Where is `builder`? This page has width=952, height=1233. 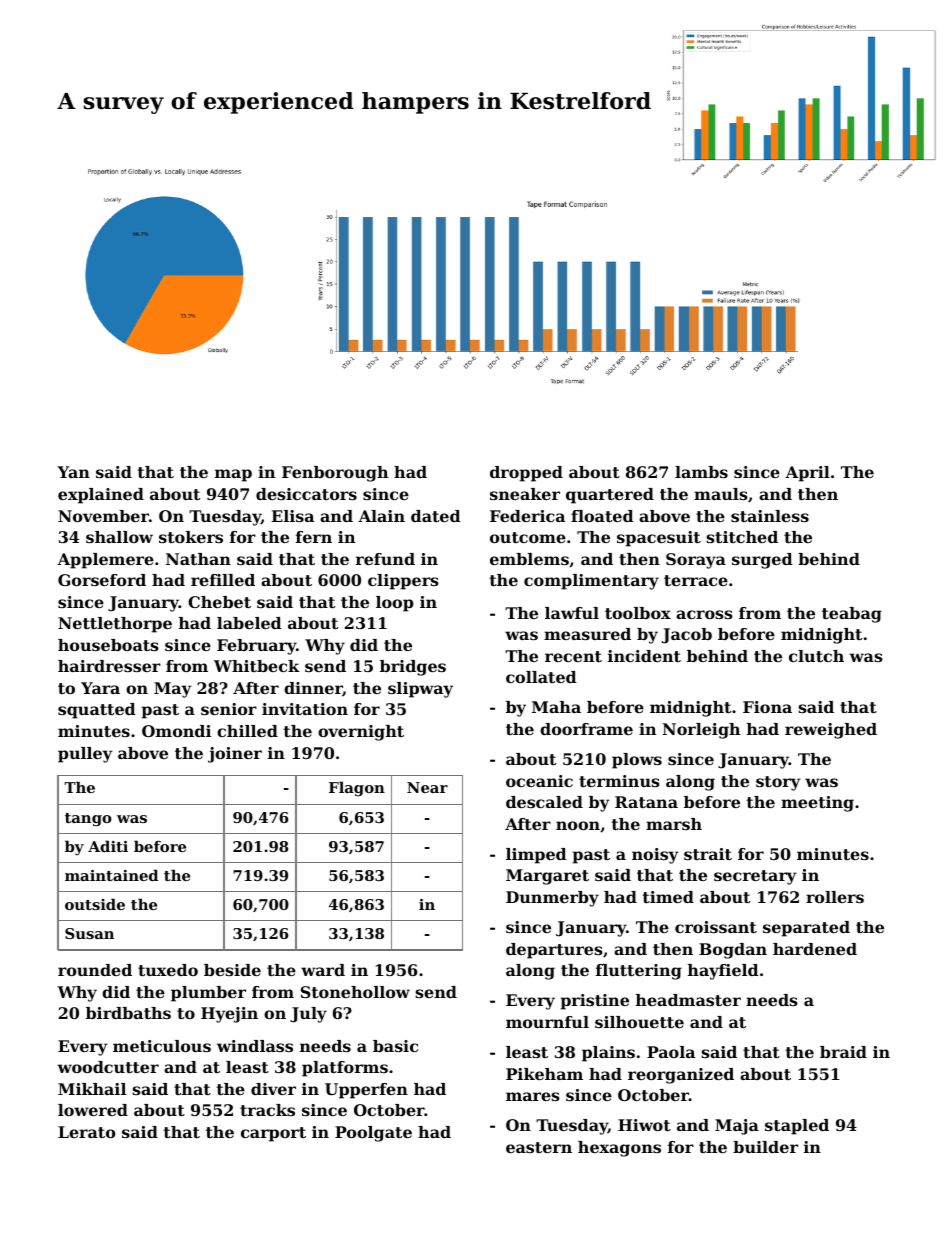
builder is located at coordinates (765, 1147).
